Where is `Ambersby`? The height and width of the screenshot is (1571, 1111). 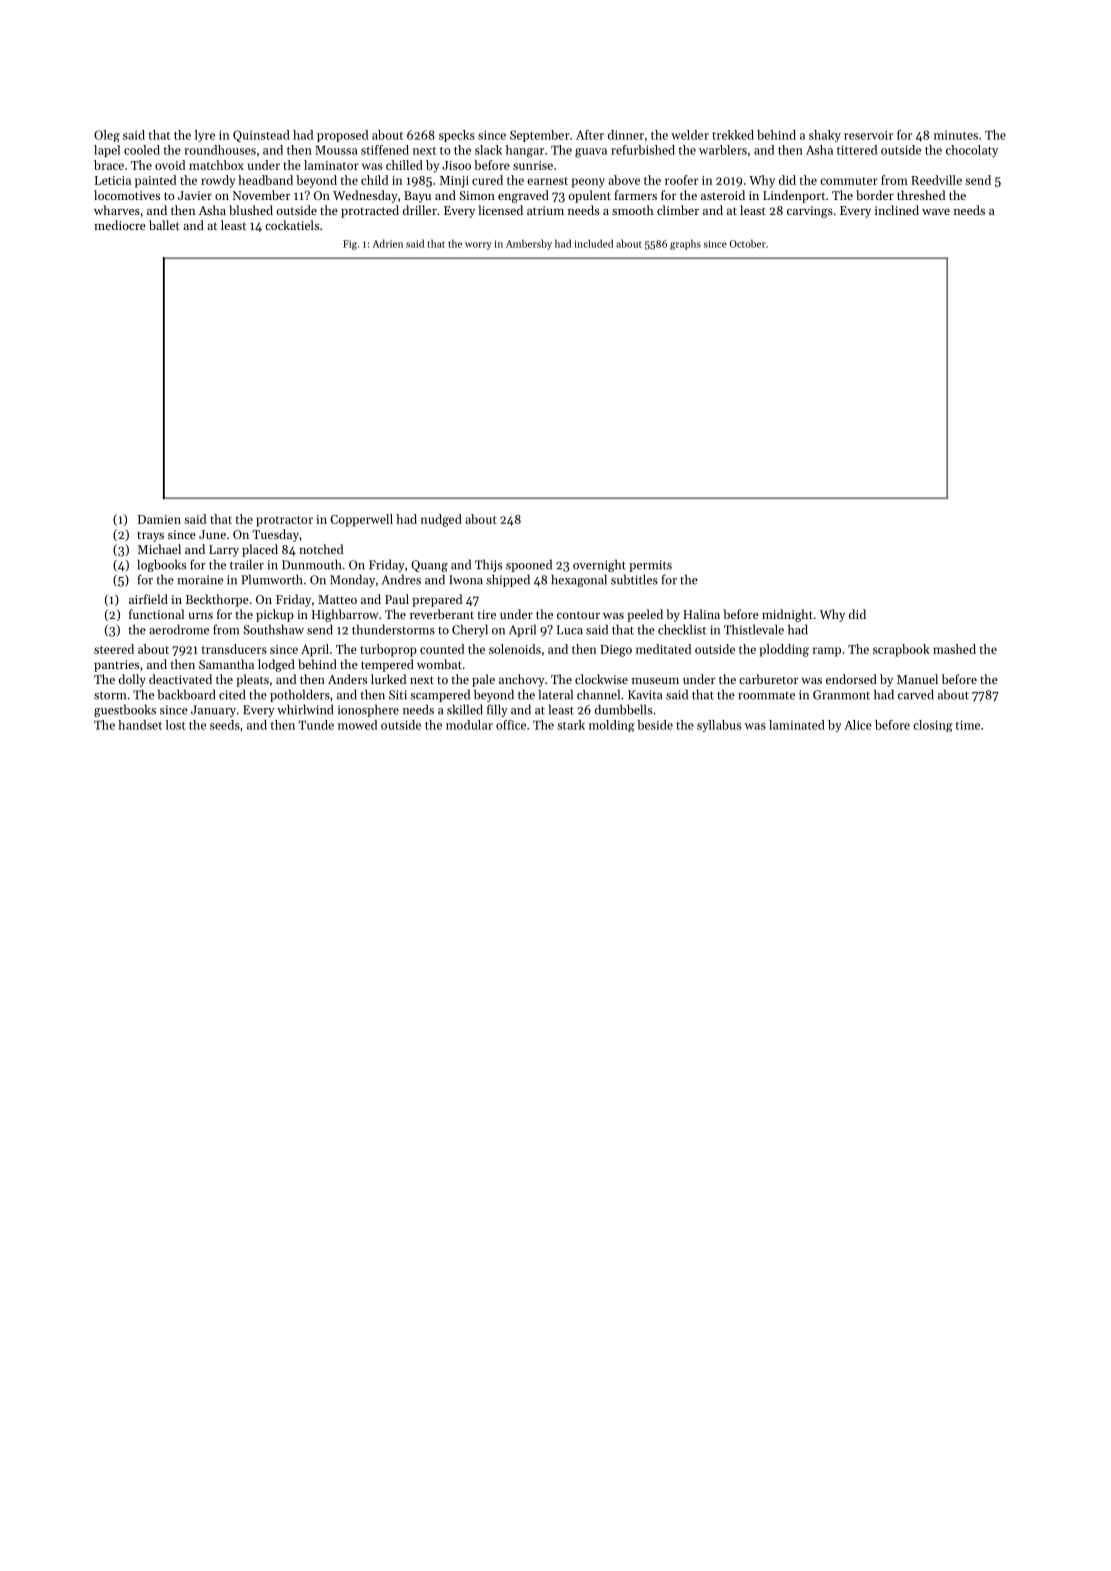
Ambersby is located at coordinates (529, 244).
